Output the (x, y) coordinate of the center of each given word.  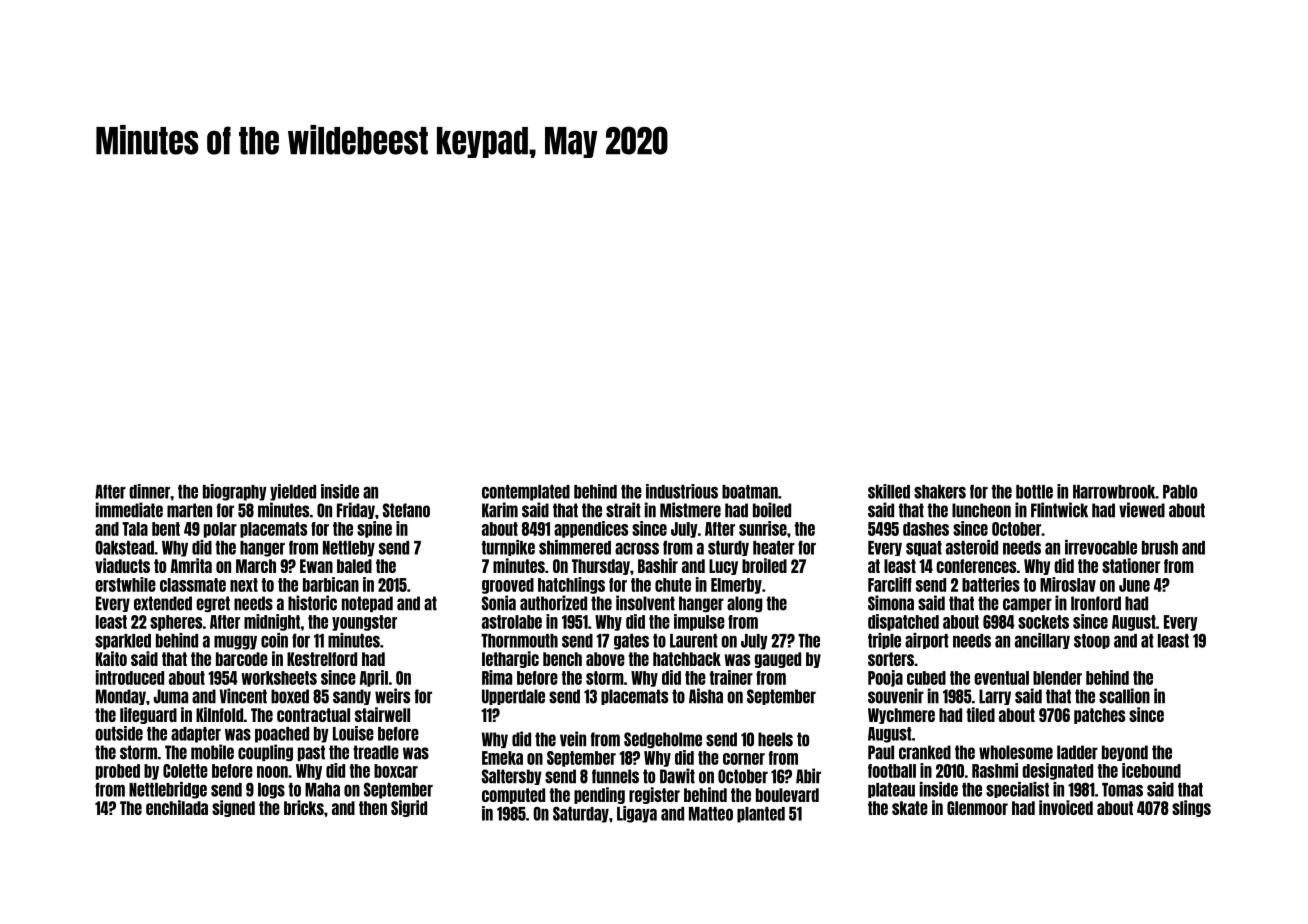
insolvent (645, 603)
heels (775, 739)
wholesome (1016, 752)
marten (189, 510)
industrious (682, 491)
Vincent (243, 696)
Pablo (1180, 492)
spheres (176, 623)
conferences (976, 566)
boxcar (396, 771)
